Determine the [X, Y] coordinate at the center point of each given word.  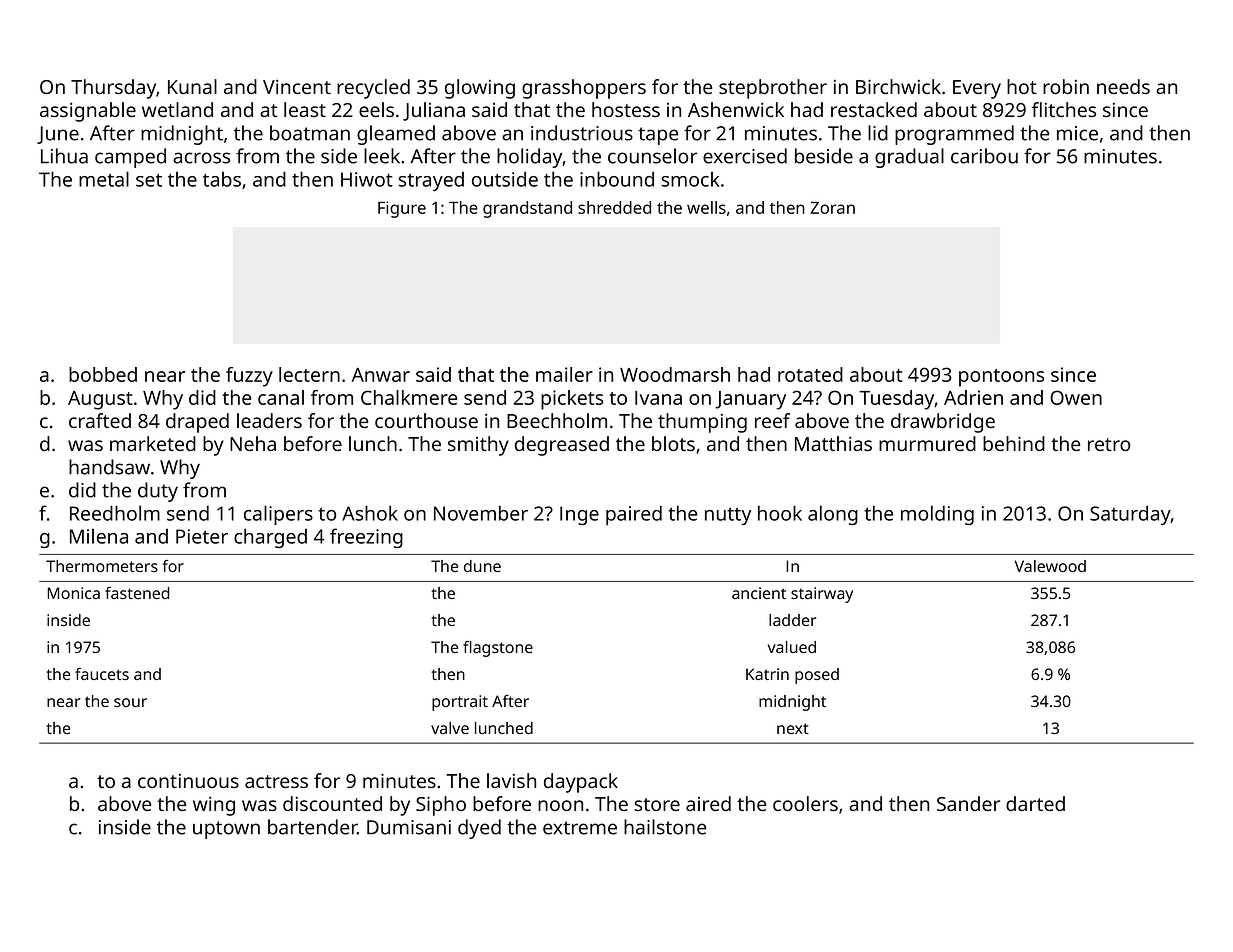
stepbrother [773, 89]
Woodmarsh [675, 374]
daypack [581, 783]
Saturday [1130, 515]
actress [276, 781]
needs [1123, 86]
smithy [478, 446]
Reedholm [115, 513]
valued [792, 647]
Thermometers [102, 566]
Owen [1076, 397]
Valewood [1050, 566]
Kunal [192, 86]
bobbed [103, 374]
